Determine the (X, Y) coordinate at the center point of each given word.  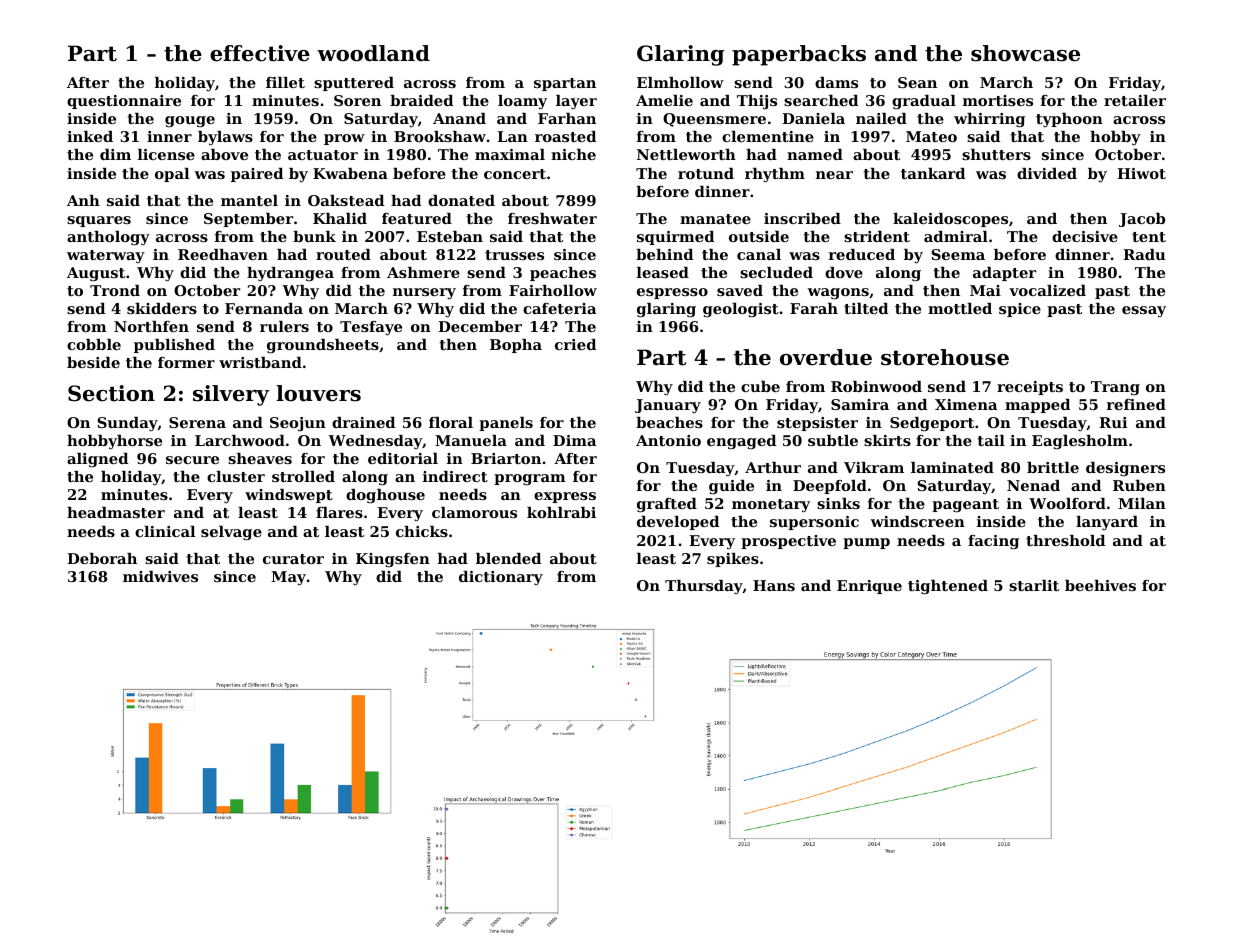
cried (575, 344)
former (186, 362)
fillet (285, 82)
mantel (249, 200)
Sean (917, 82)
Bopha (516, 346)
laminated (952, 467)
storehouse (945, 357)
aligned (97, 460)
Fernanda (264, 308)
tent (1149, 237)
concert (515, 174)
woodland (373, 53)
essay (1144, 312)
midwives (160, 576)
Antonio (668, 440)
